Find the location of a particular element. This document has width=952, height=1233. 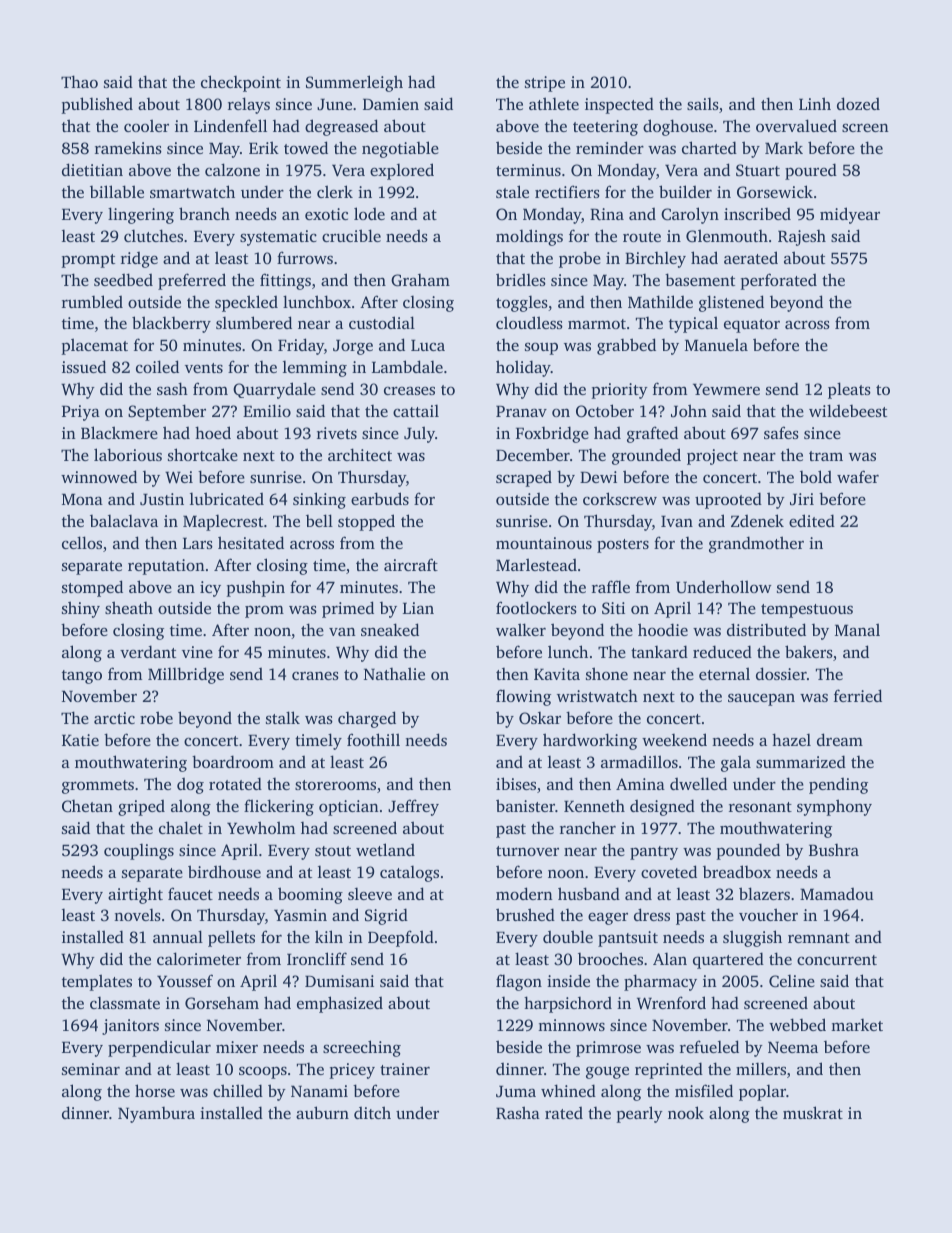

Nyambura is located at coordinates (156, 1115).
